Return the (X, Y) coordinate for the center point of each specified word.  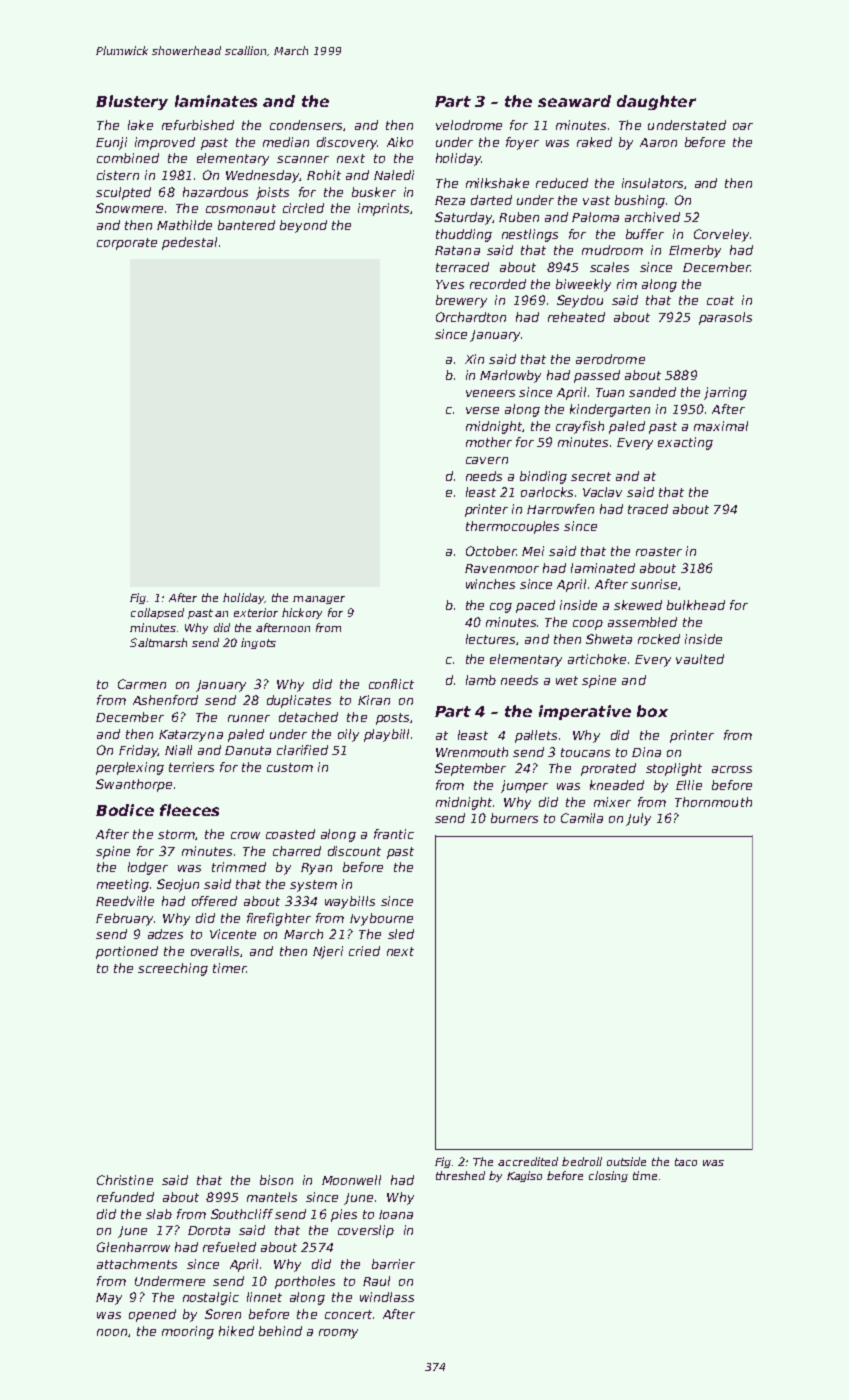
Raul (376, 1281)
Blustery (132, 102)
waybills (350, 902)
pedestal (189, 243)
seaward (574, 101)
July (638, 819)
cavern (487, 460)
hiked (236, 1331)
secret (591, 476)
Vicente (233, 934)
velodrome (469, 125)
